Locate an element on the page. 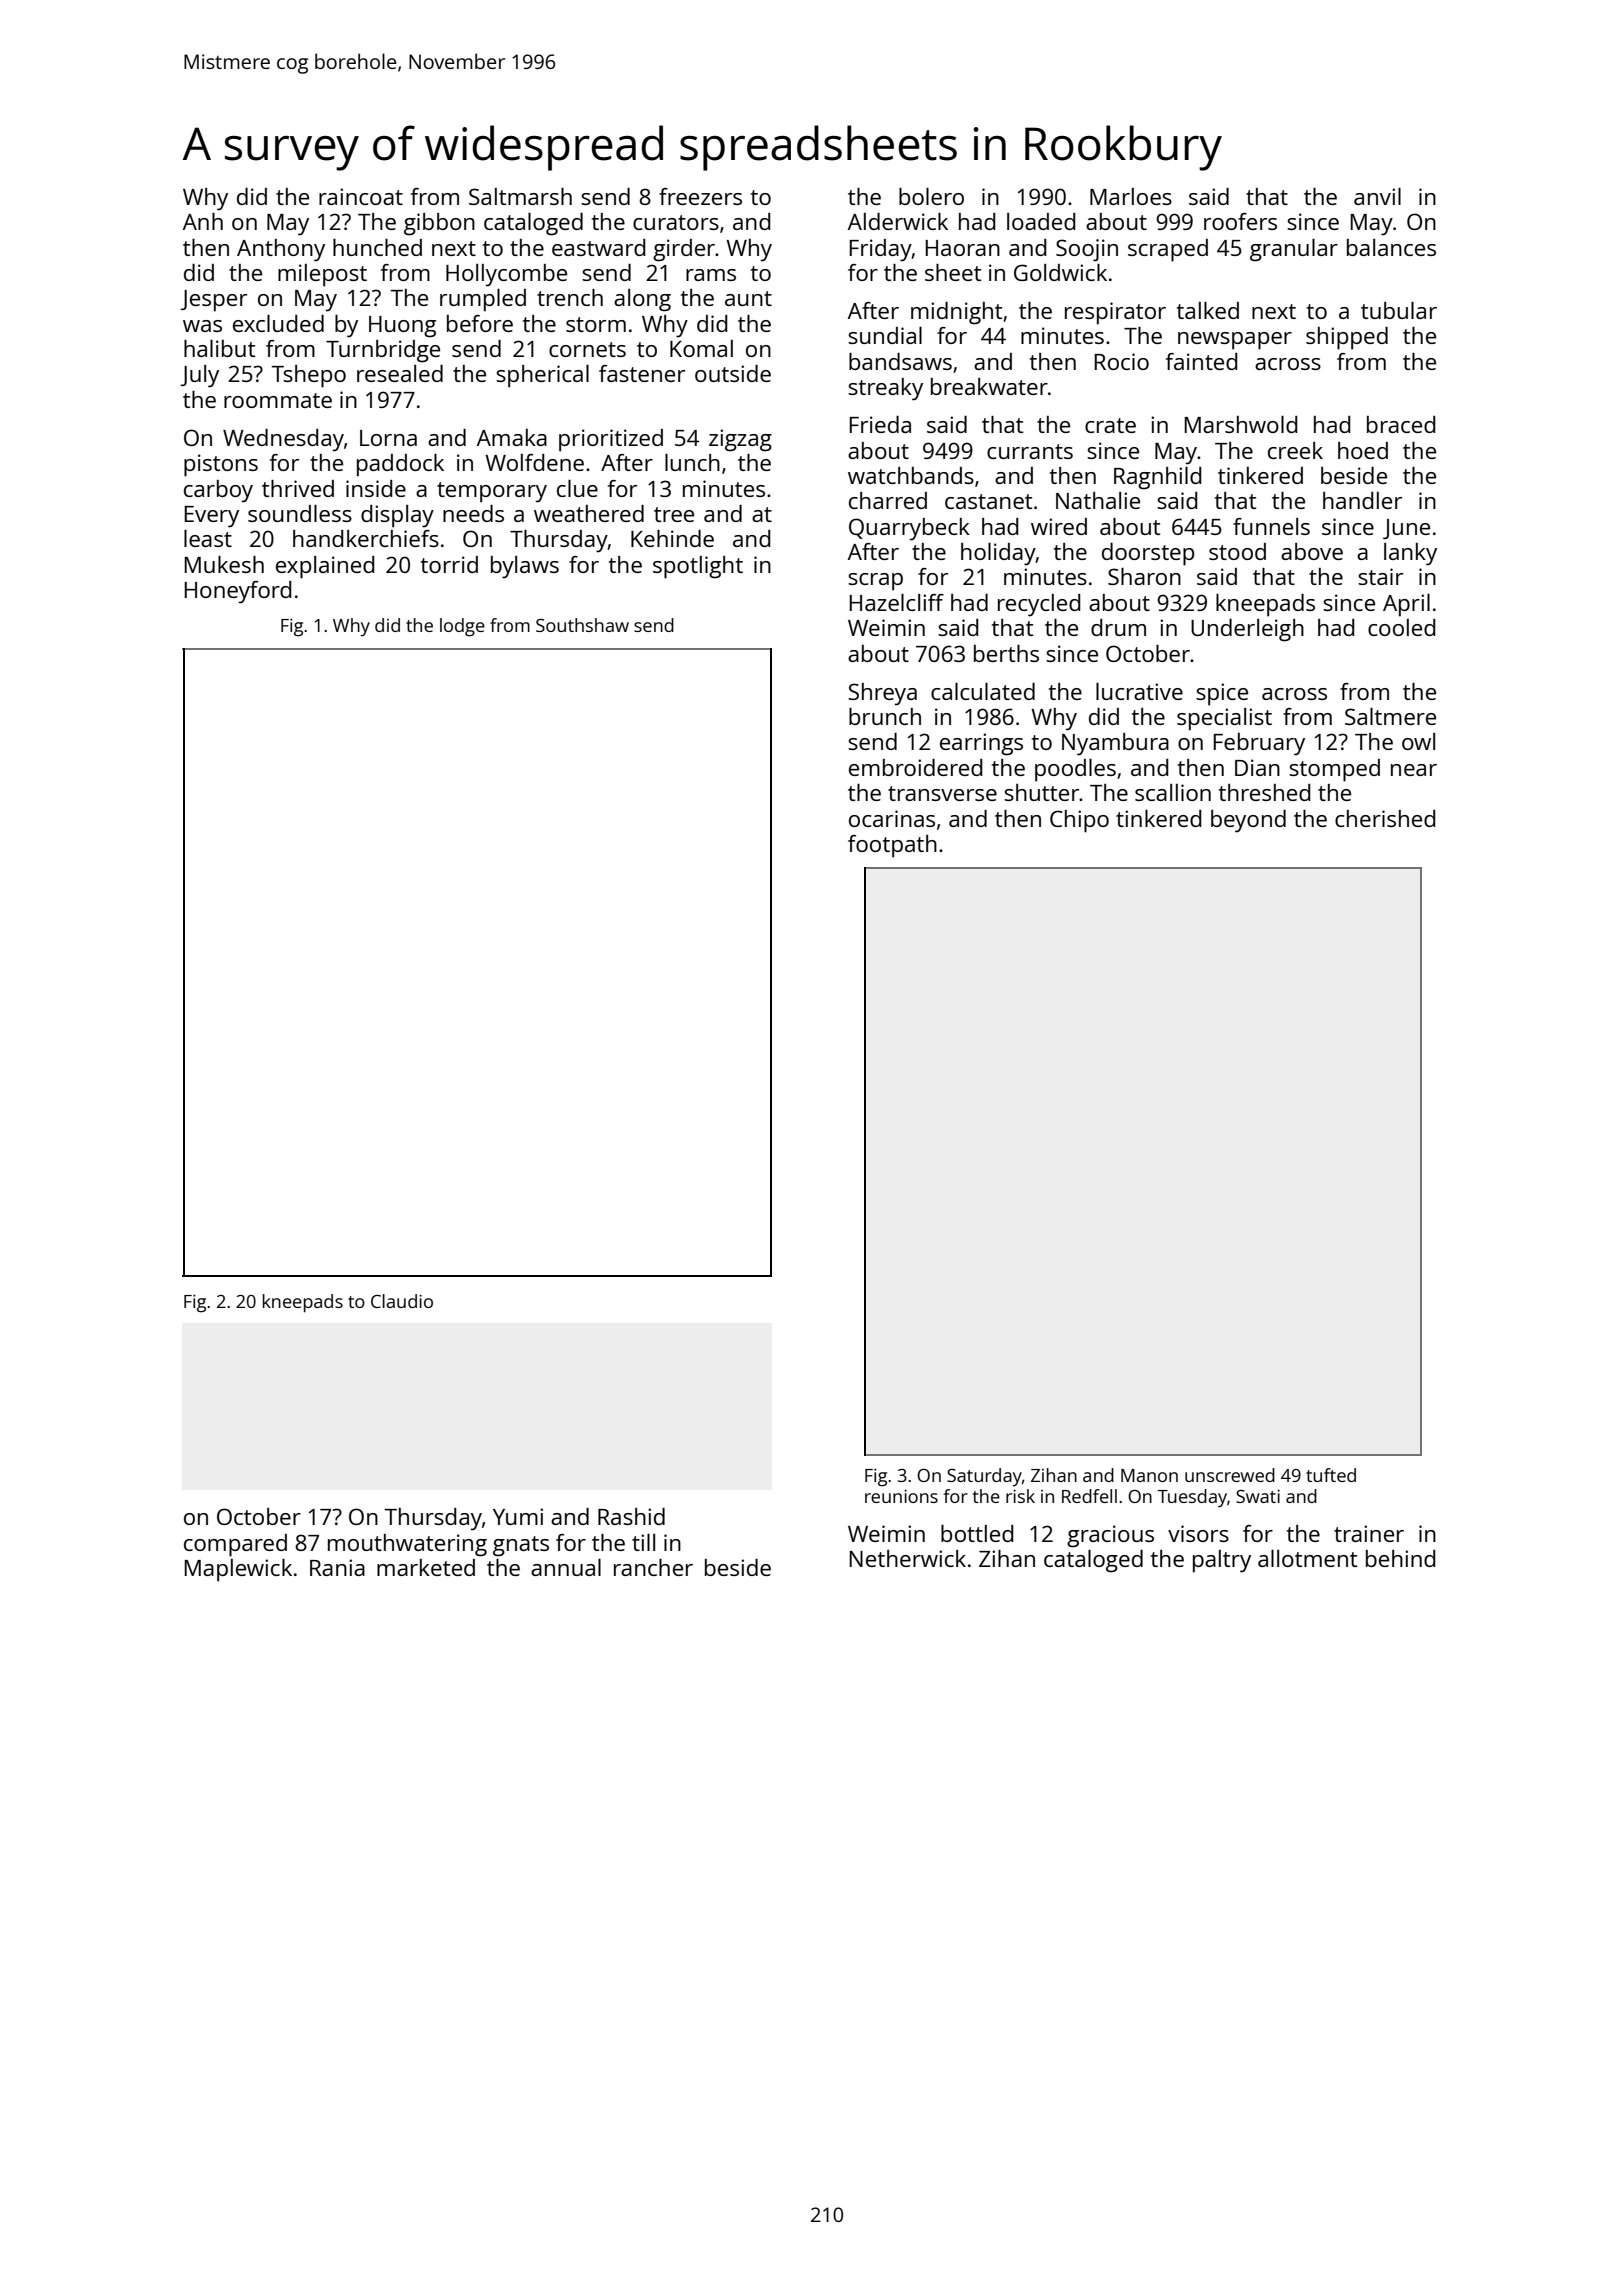  Saturday is located at coordinates (984, 1477).
